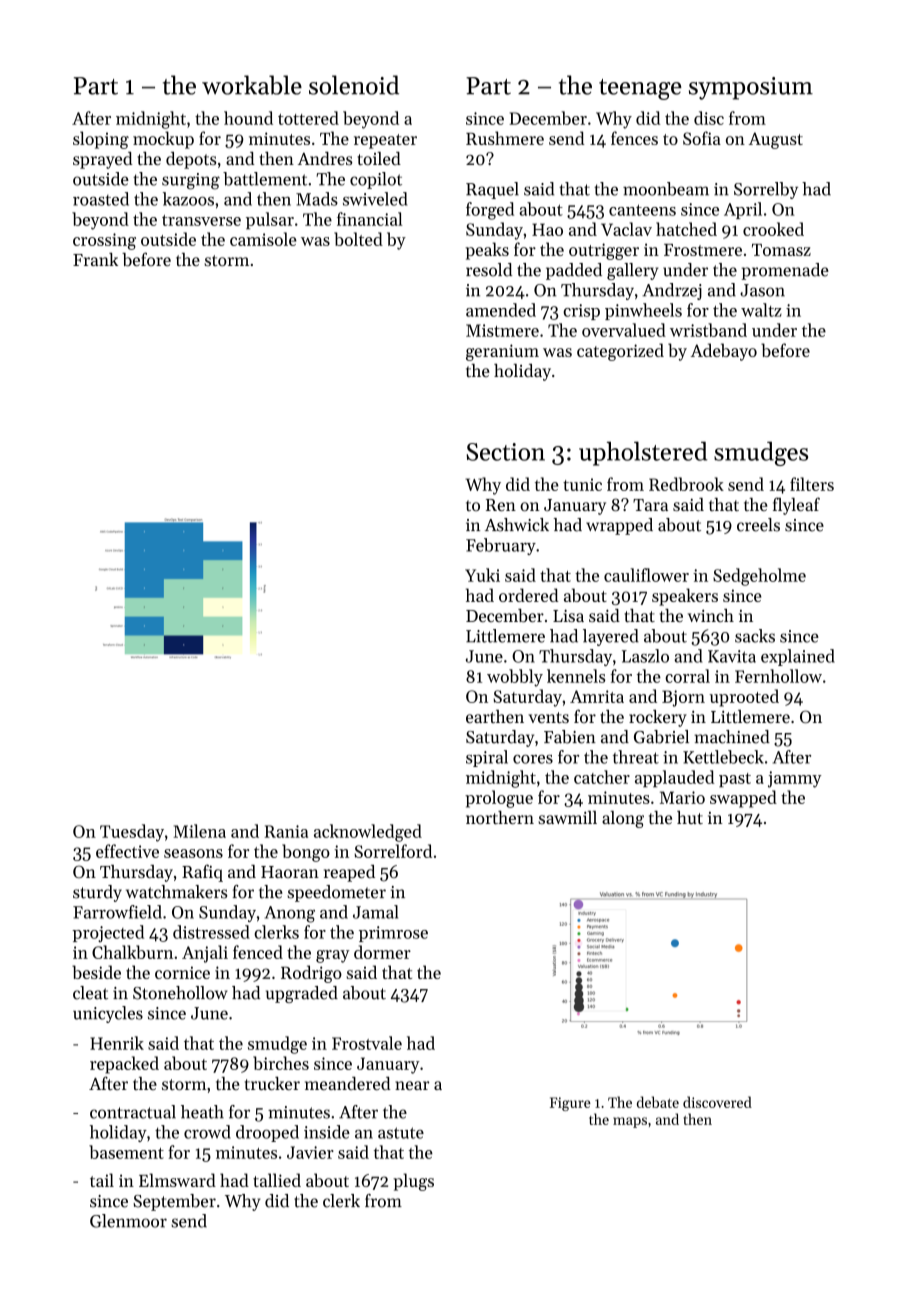  I want to click on seasons, so click(193, 853).
